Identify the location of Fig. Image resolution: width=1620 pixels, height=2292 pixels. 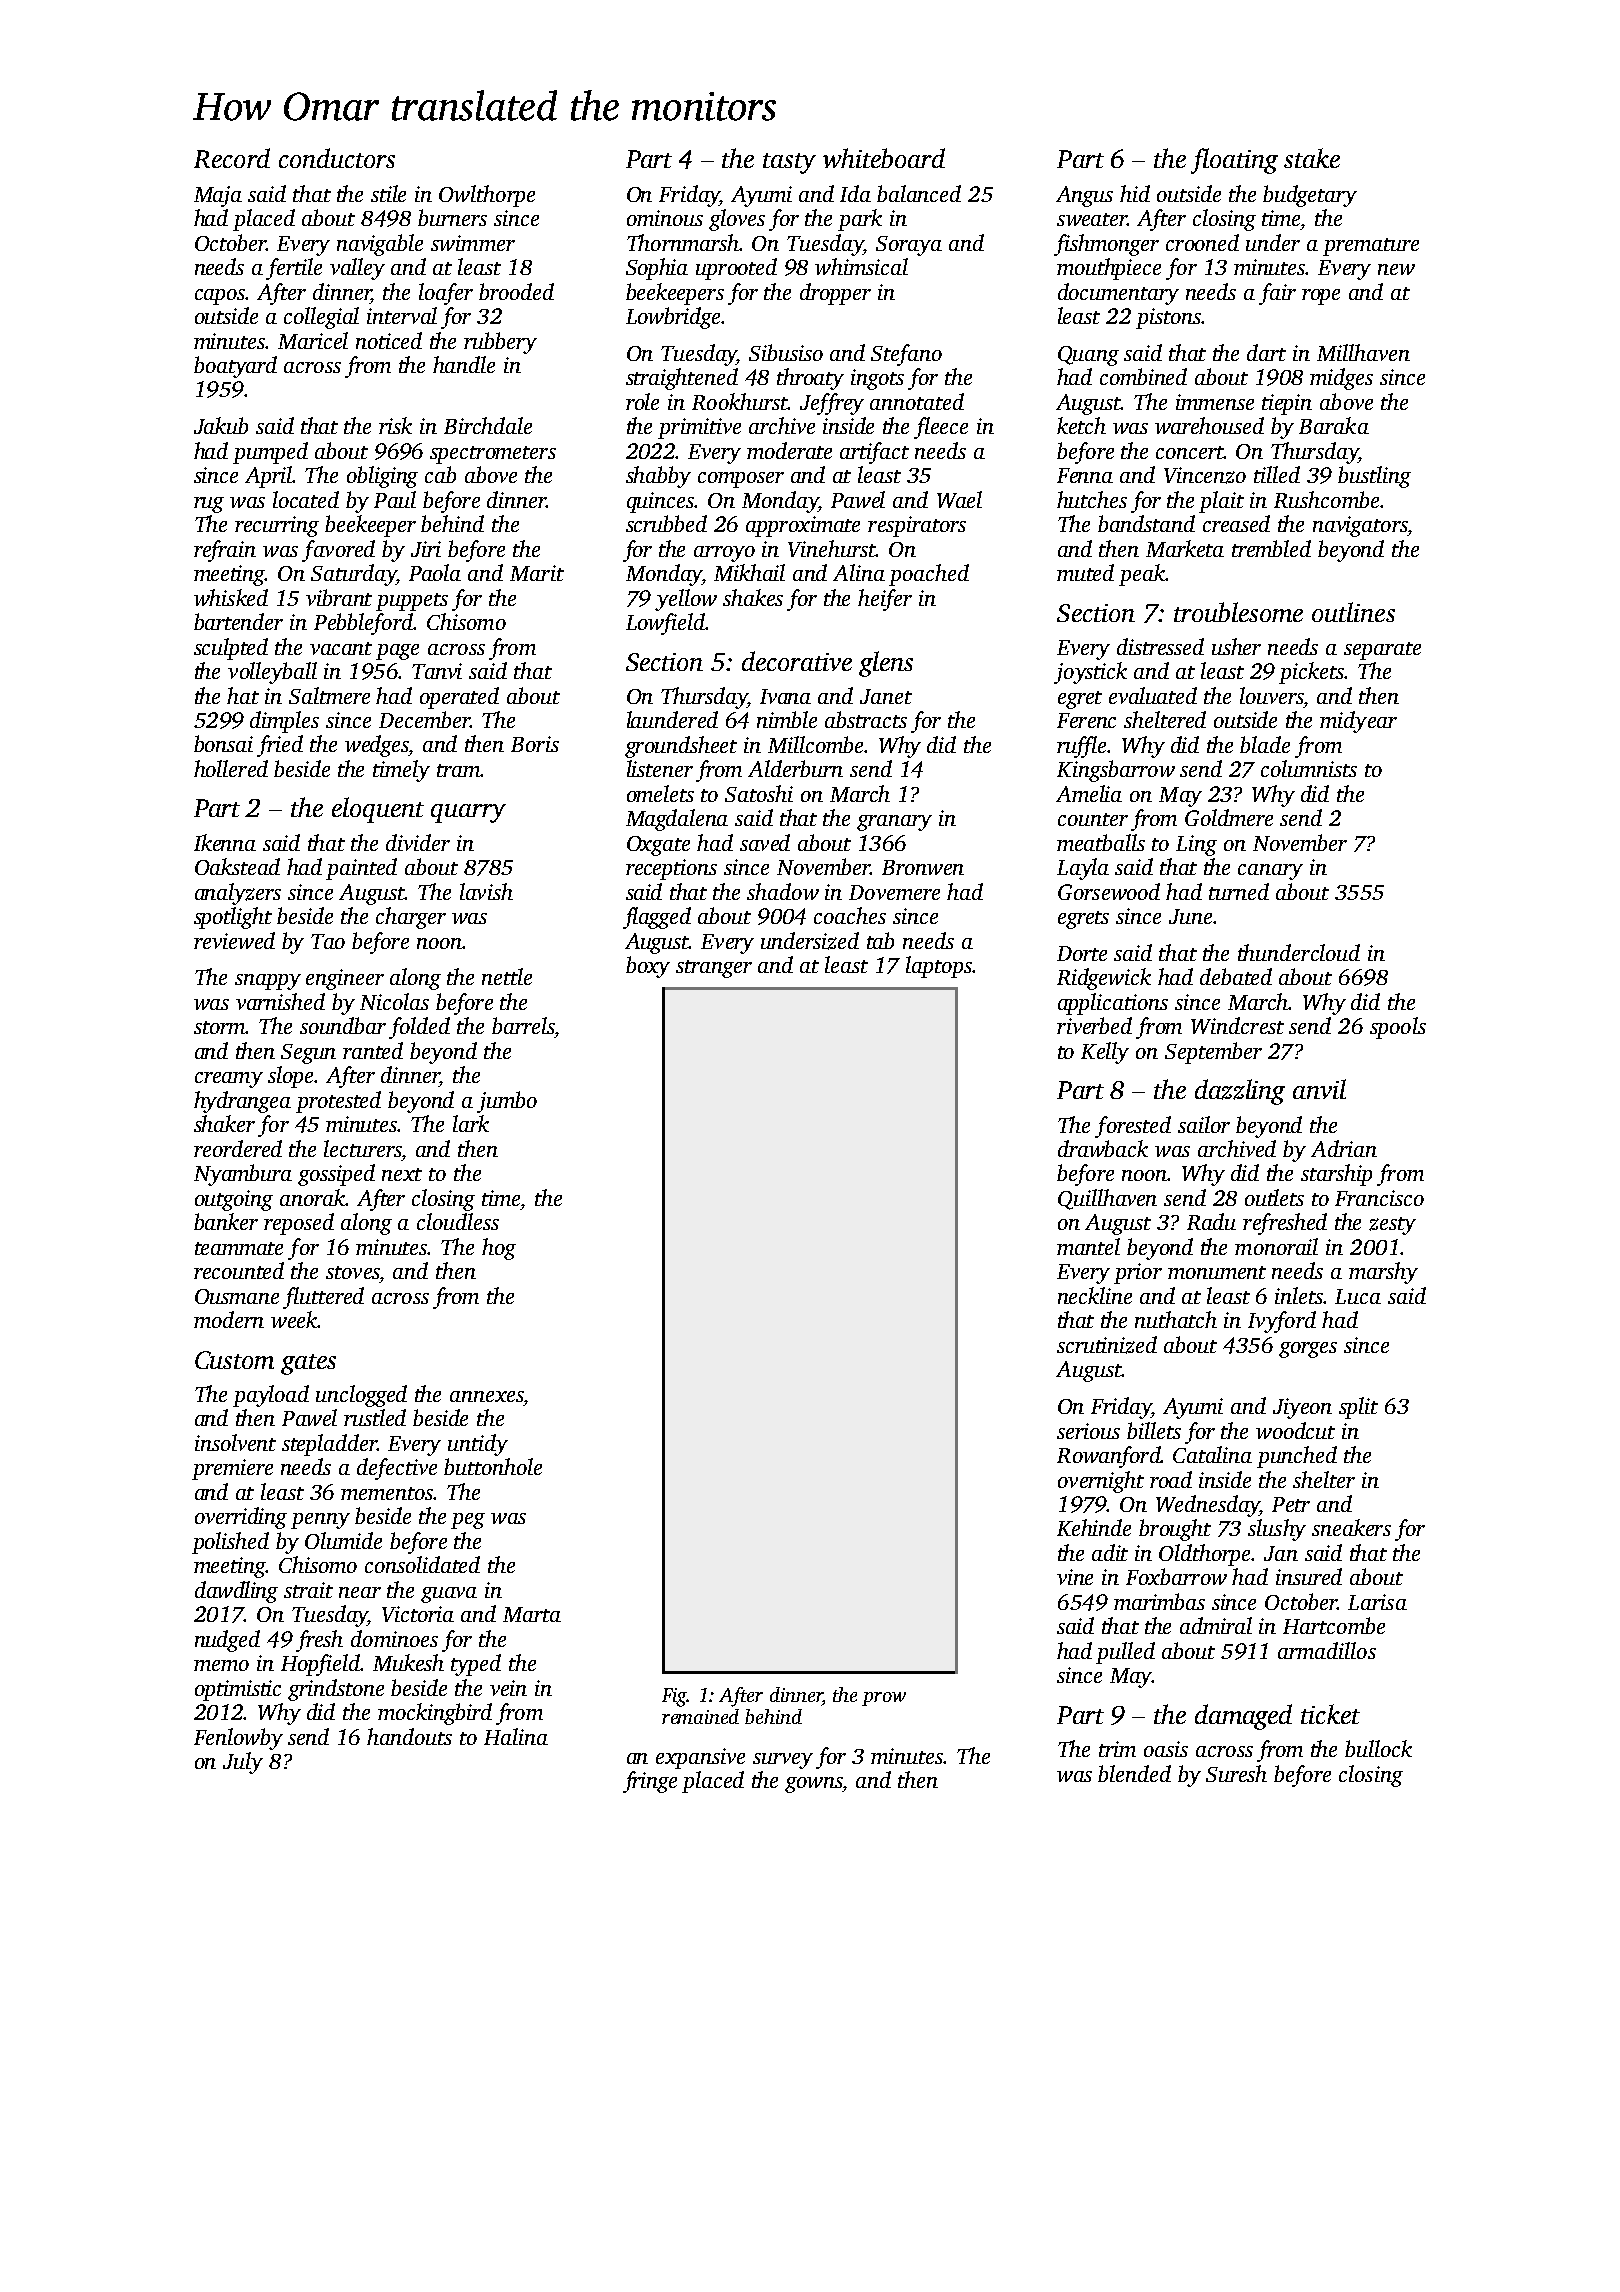
(674, 1697).
